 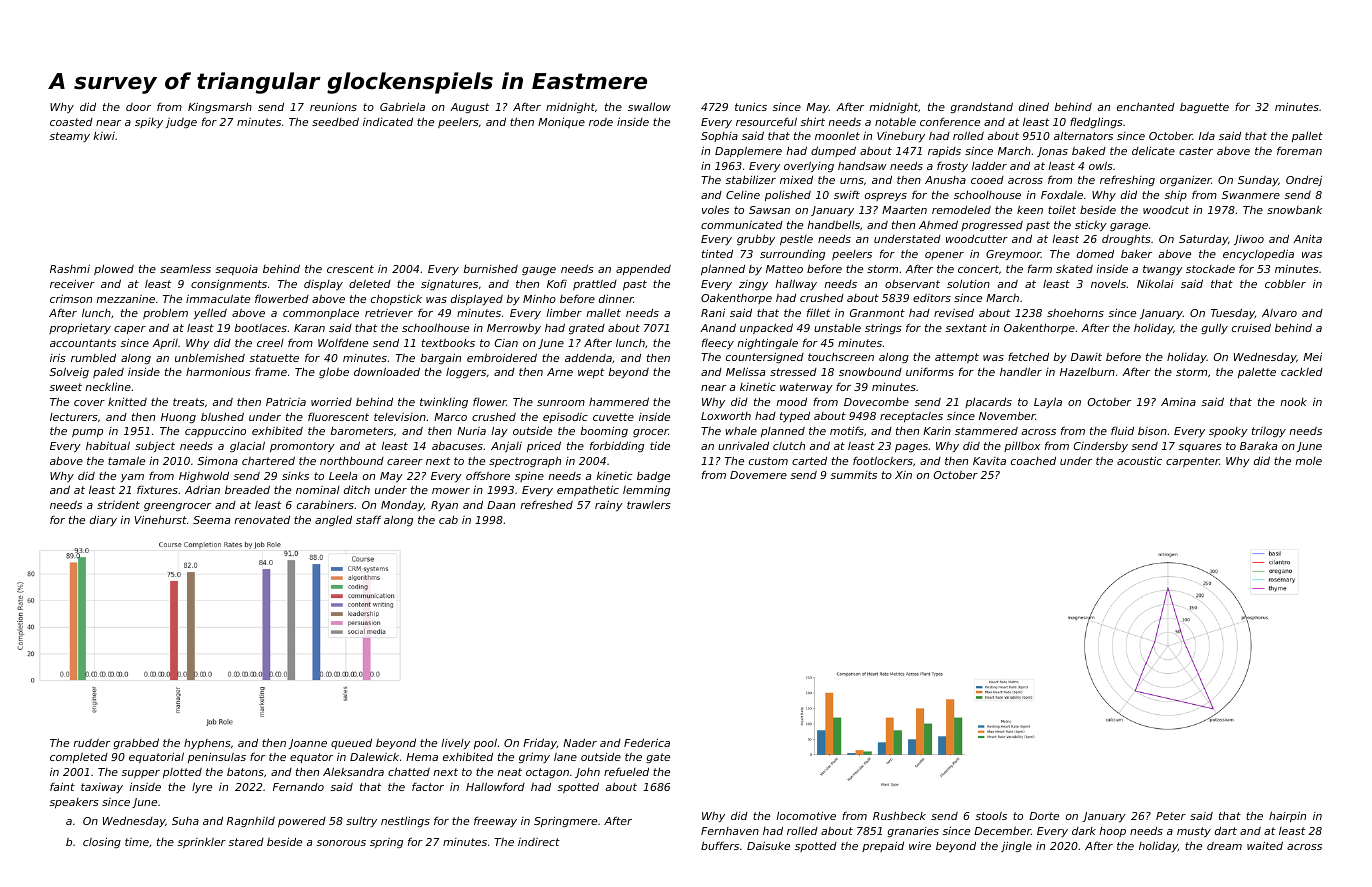 I want to click on deleted, so click(x=370, y=283).
